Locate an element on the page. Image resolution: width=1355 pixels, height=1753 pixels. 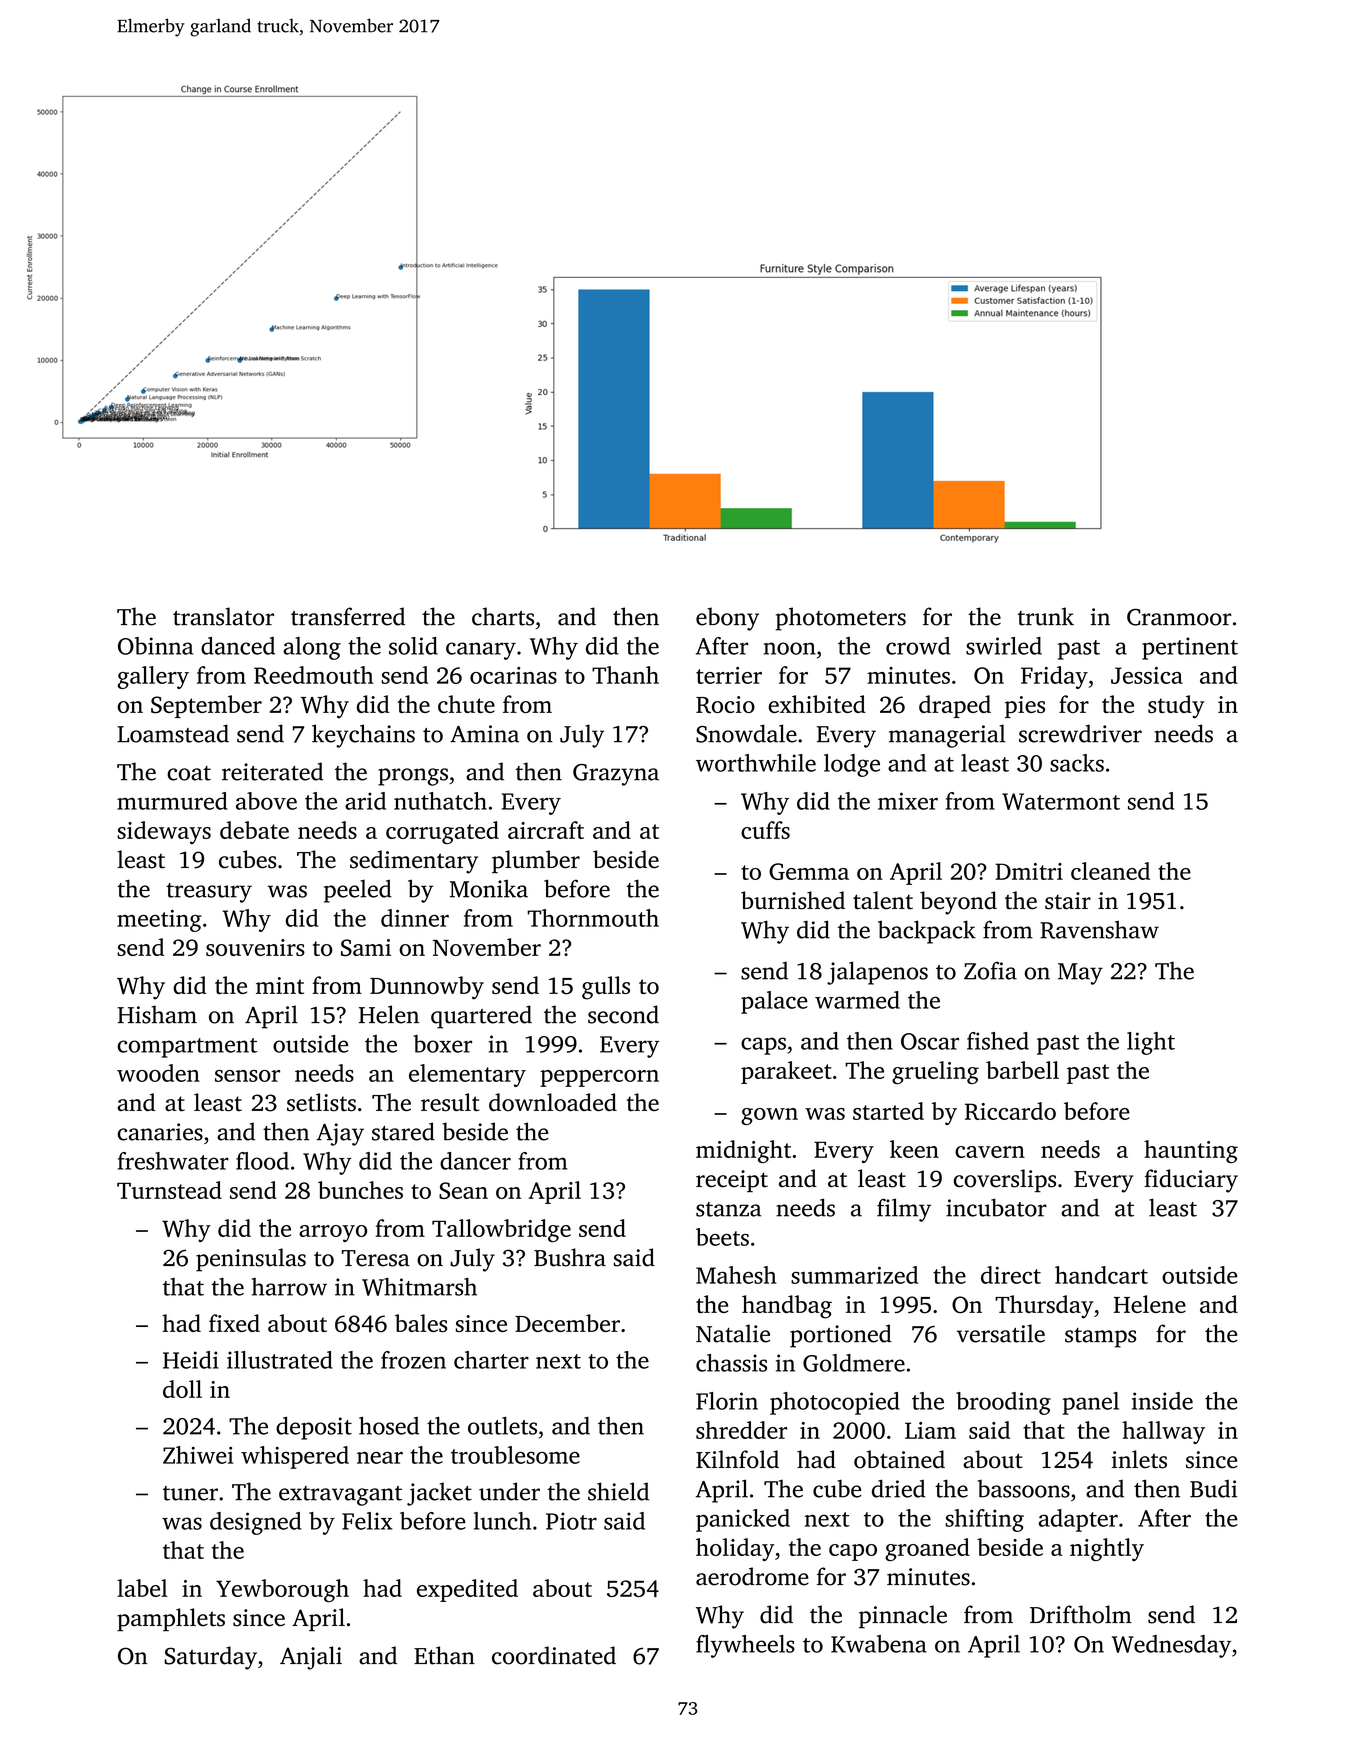
gallery is located at coordinates (153, 677).
